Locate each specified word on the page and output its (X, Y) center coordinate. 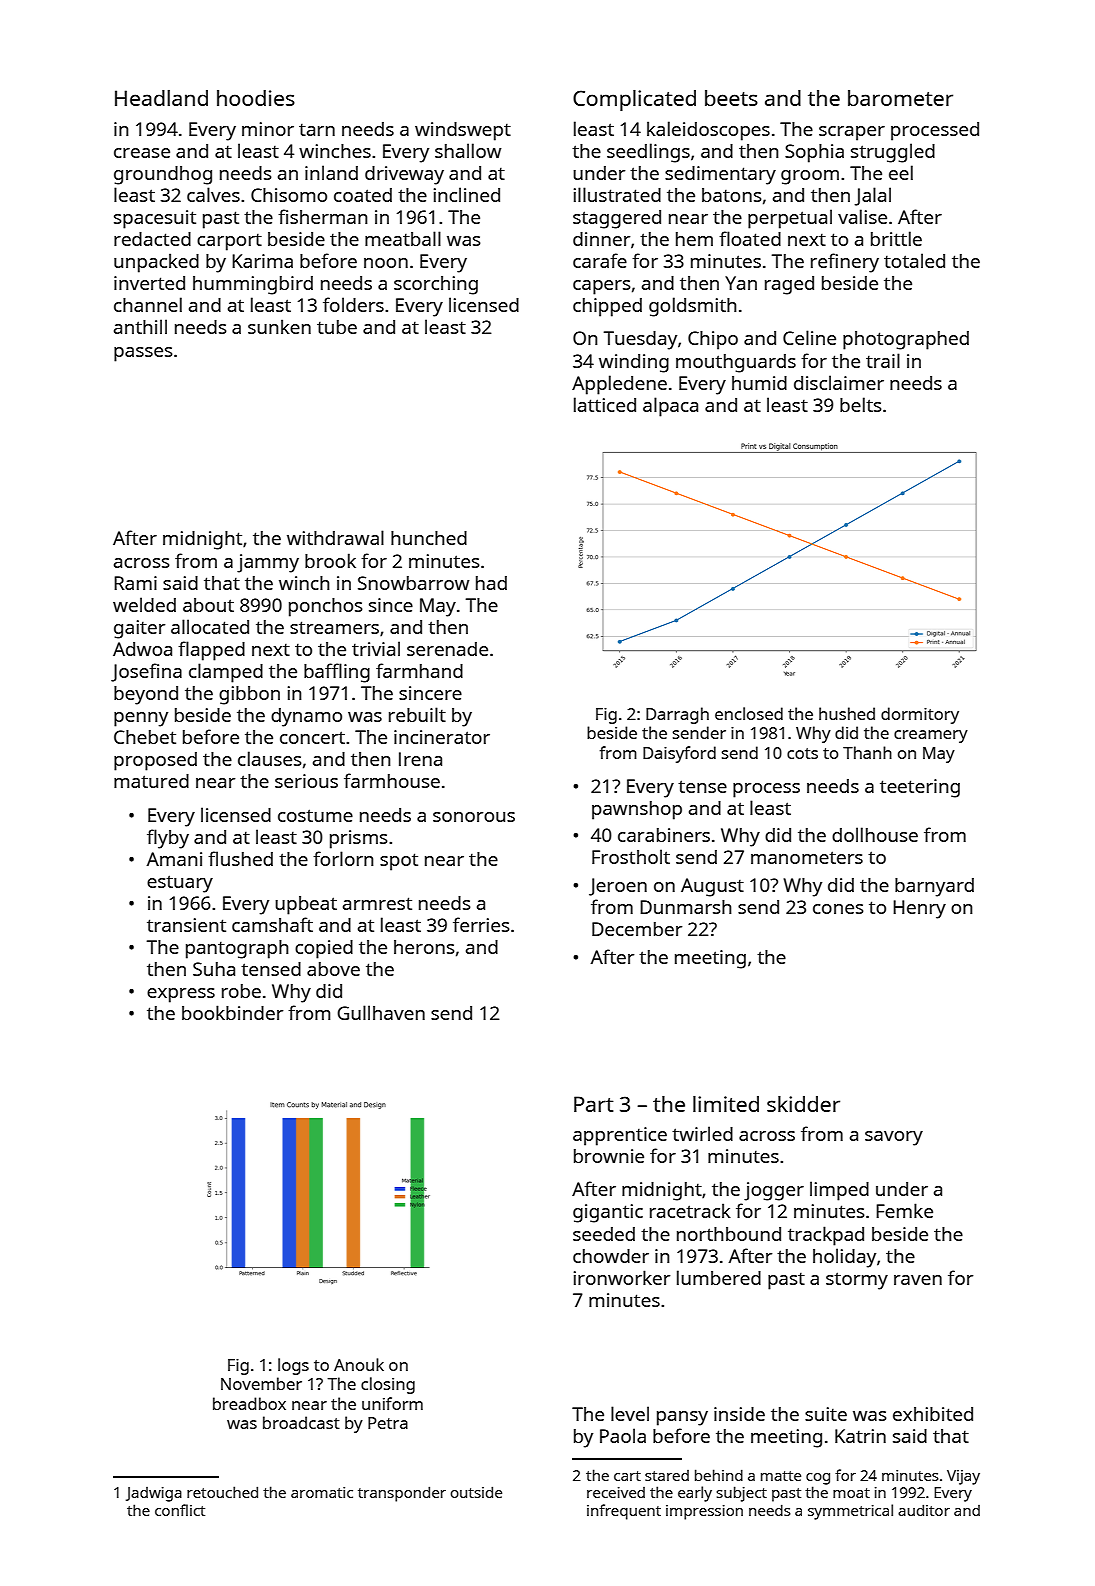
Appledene (619, 385)
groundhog (163, 175)
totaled (914, 260)
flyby (168, 839)
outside (476, 1492)
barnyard (934, 887)
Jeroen (618, 887)
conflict (180, 1510)
